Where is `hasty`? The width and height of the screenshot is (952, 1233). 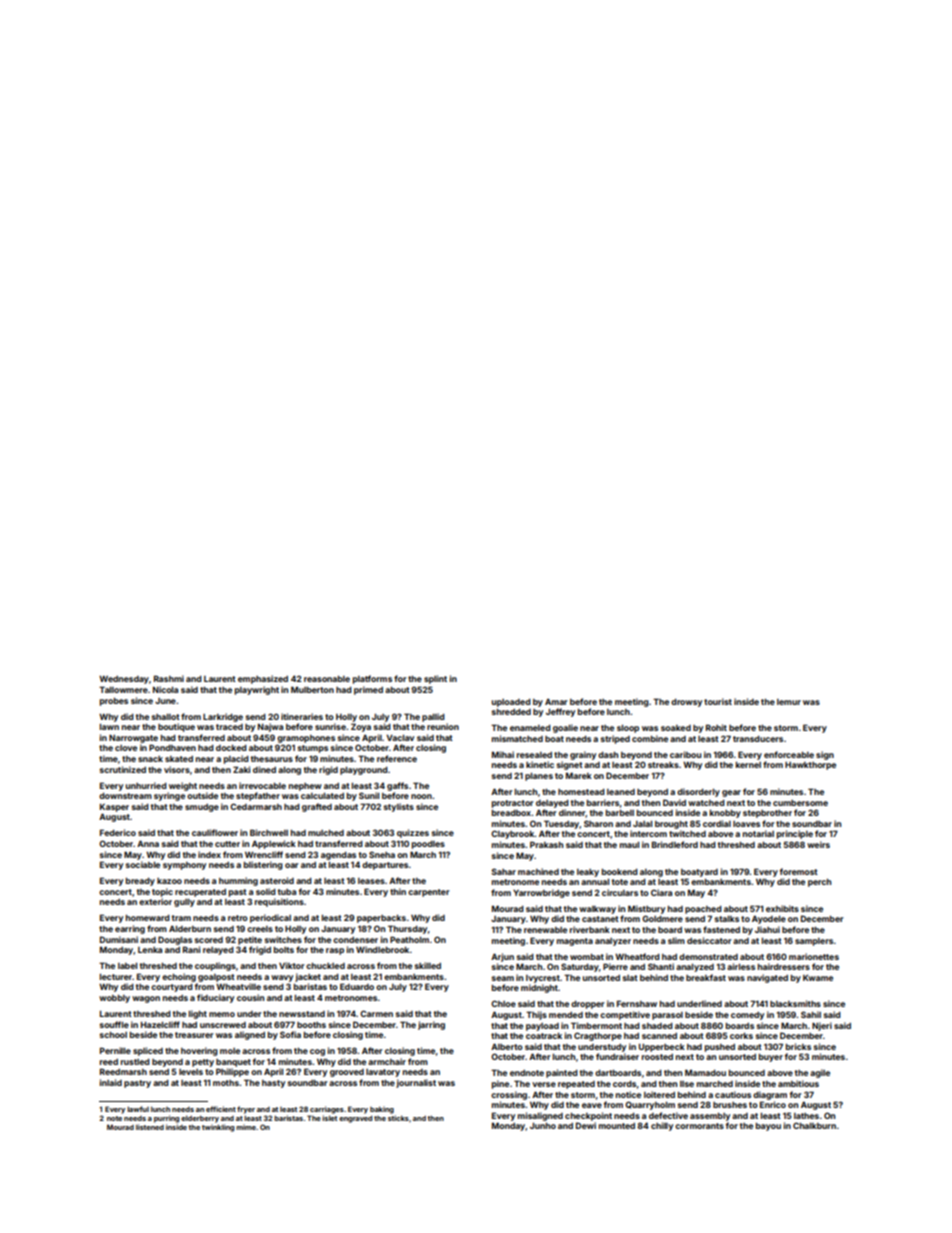 hasty is located at coordinates (273, 1084).
